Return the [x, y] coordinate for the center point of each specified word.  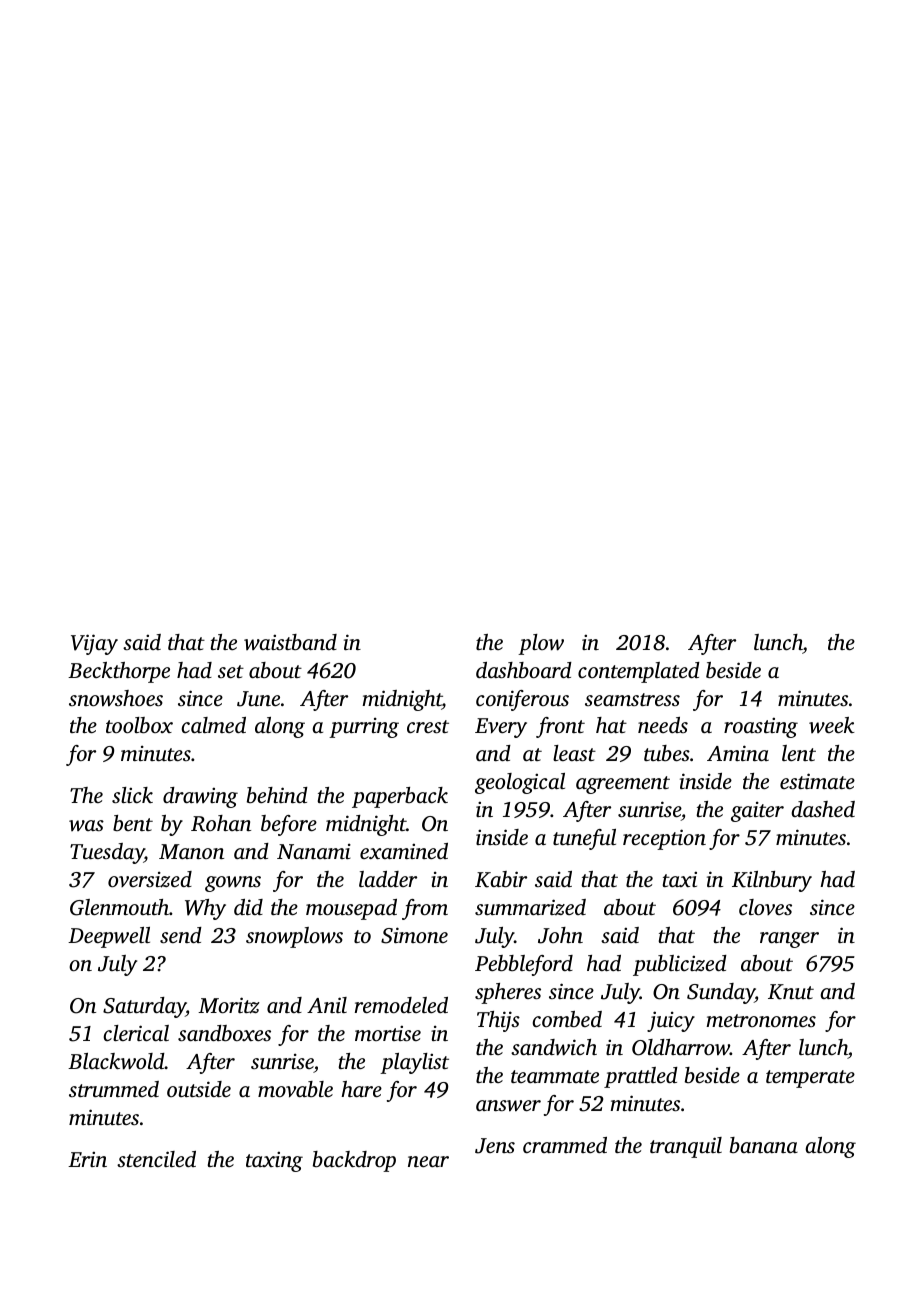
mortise [388, 1033]
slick [132, 795]
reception [664, 839]
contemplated [639, 672]
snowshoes [116, 698]
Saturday [144, 1007]
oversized [150, 879]
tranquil [686, 1147]
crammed [565, 1145]
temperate [810, 1079]
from [425, 909]
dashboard [524, 670]
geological [520, 783]
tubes [667, 753]
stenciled [156, 1159]
